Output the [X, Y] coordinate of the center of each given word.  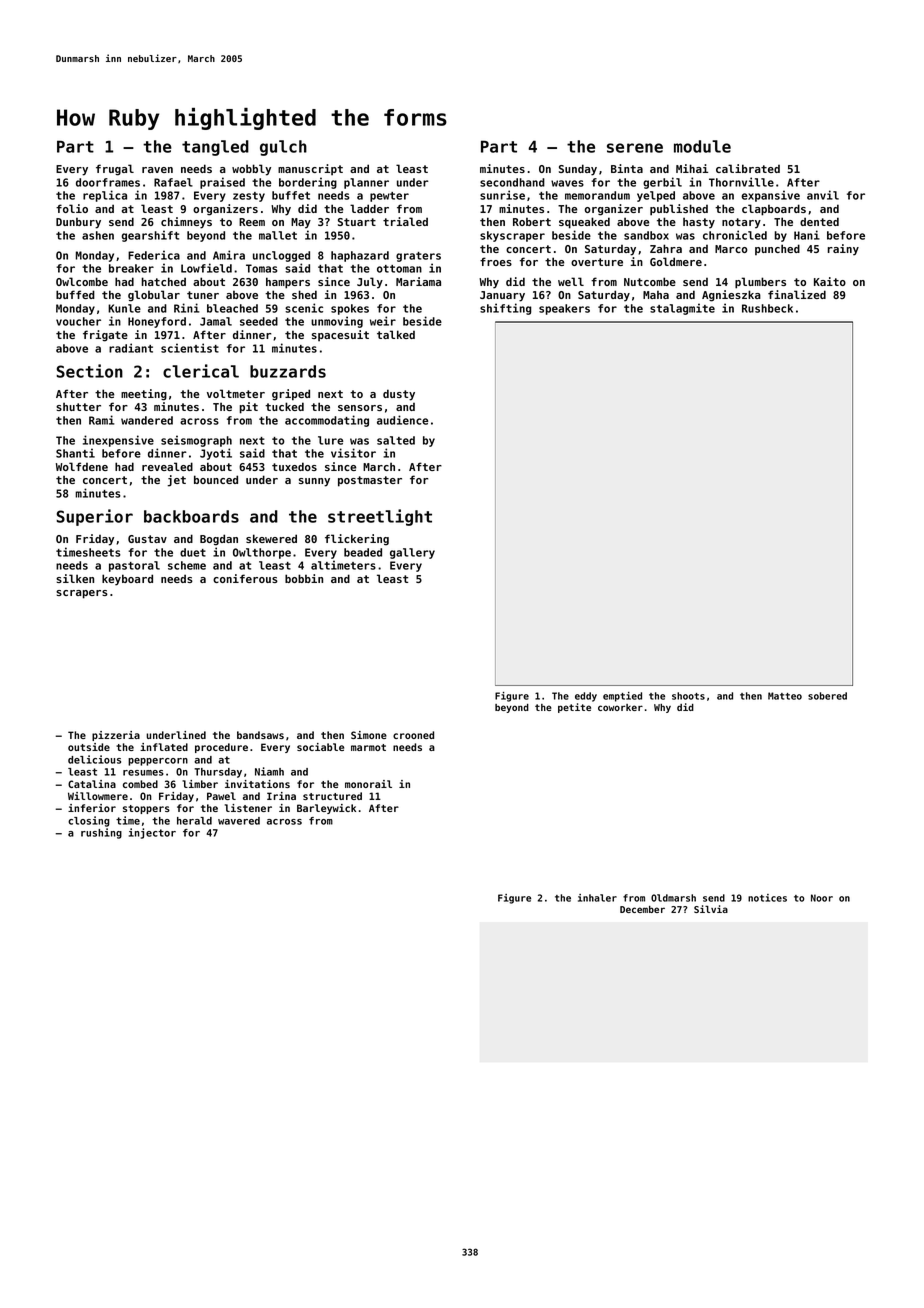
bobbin [304, 578]
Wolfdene [82, 466]
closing [89, 821]
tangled [215, 148]
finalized [797, 294]
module [702, 146]
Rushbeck [767, 308]
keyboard [127, 580]
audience [402, 420]
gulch [283, 148]
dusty [399, 395]
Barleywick [326, 809]
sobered [827, 696]
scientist [190, 348]
